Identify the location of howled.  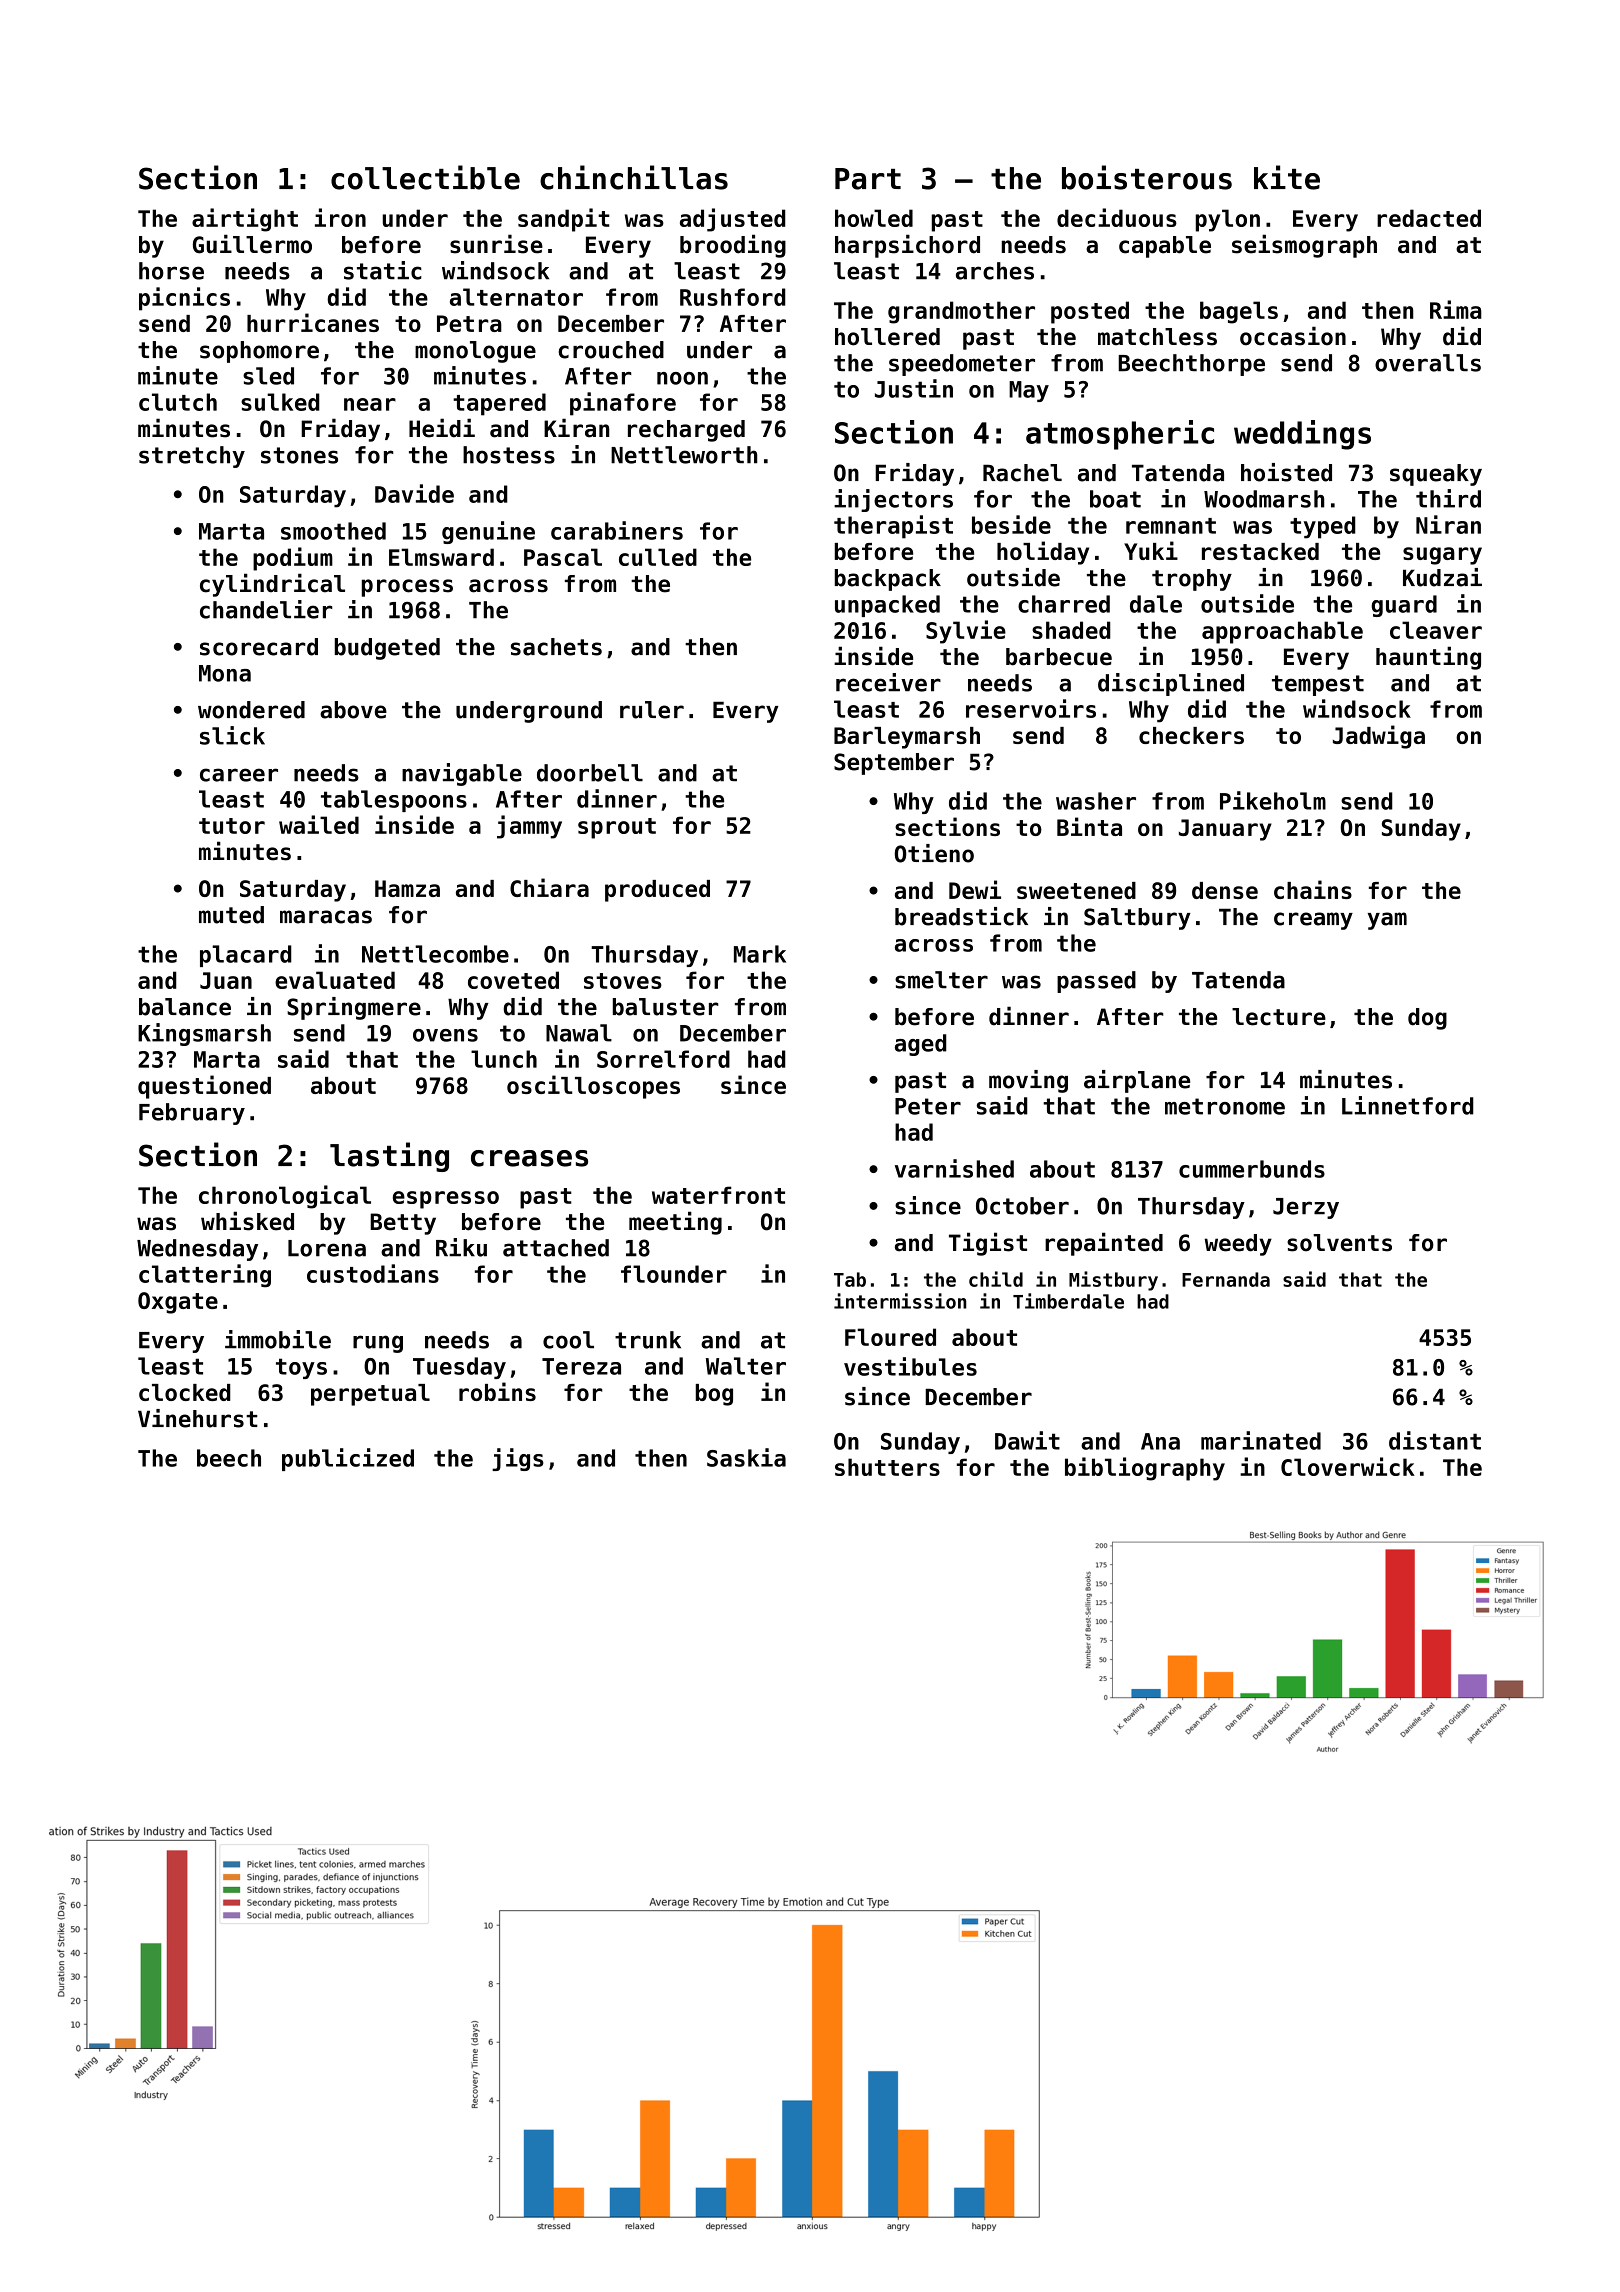
(874, 218).
